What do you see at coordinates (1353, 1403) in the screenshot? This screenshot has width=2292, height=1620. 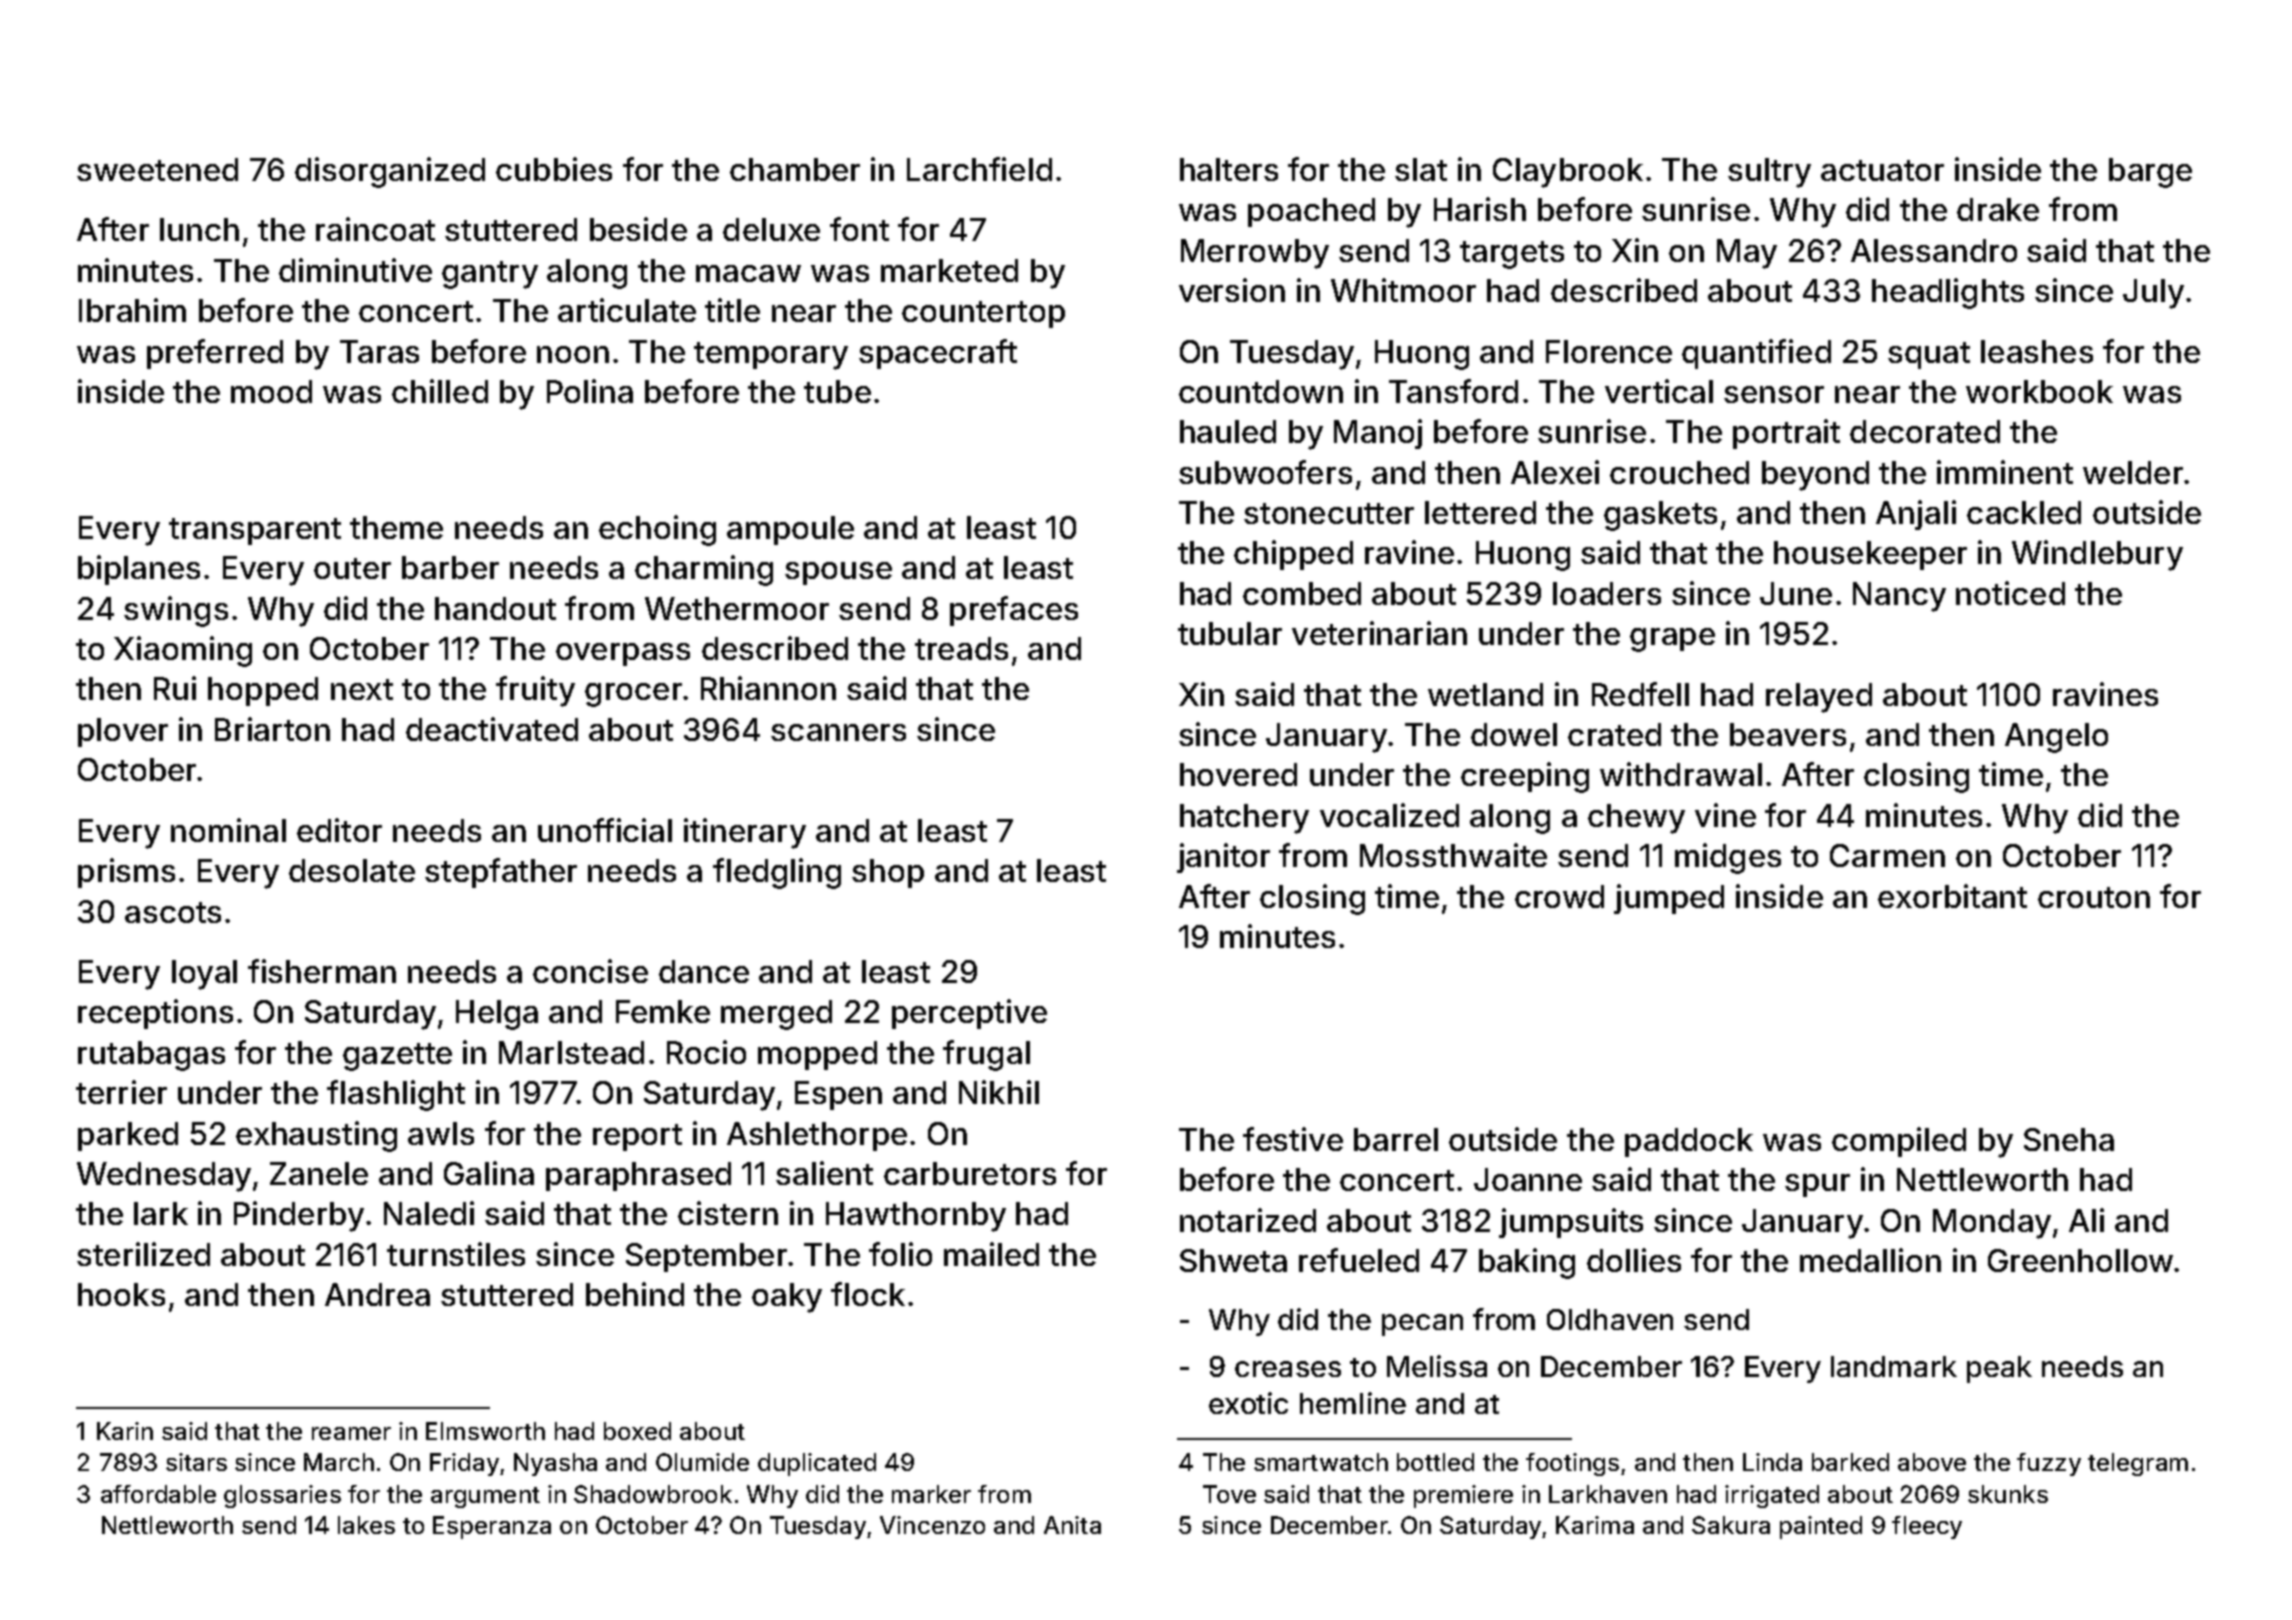 I see `hemline` at bounding box center [1353, 1403].
